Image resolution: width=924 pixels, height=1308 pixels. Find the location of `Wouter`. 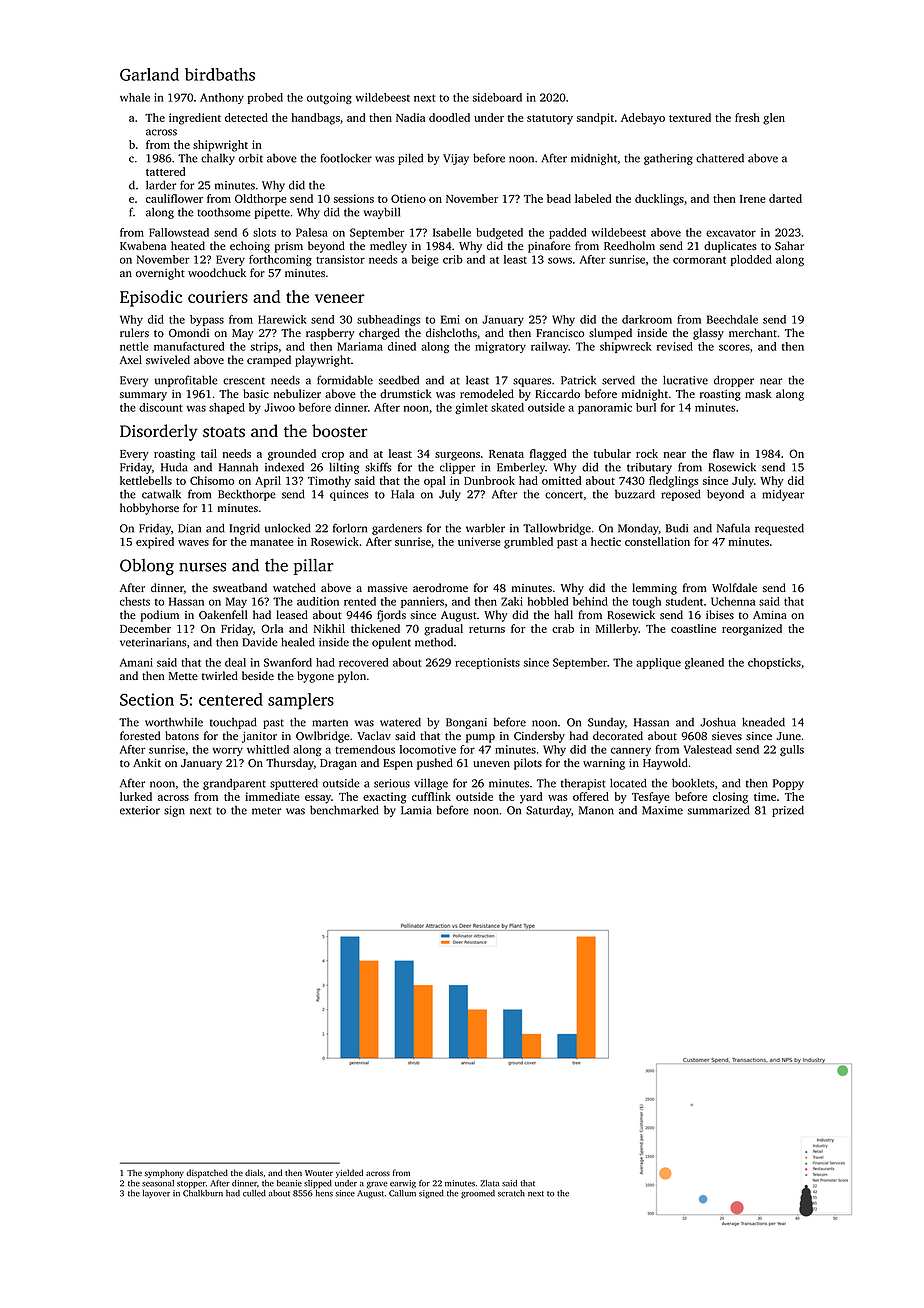

Wouter is located at coordinates (319, 1173).
